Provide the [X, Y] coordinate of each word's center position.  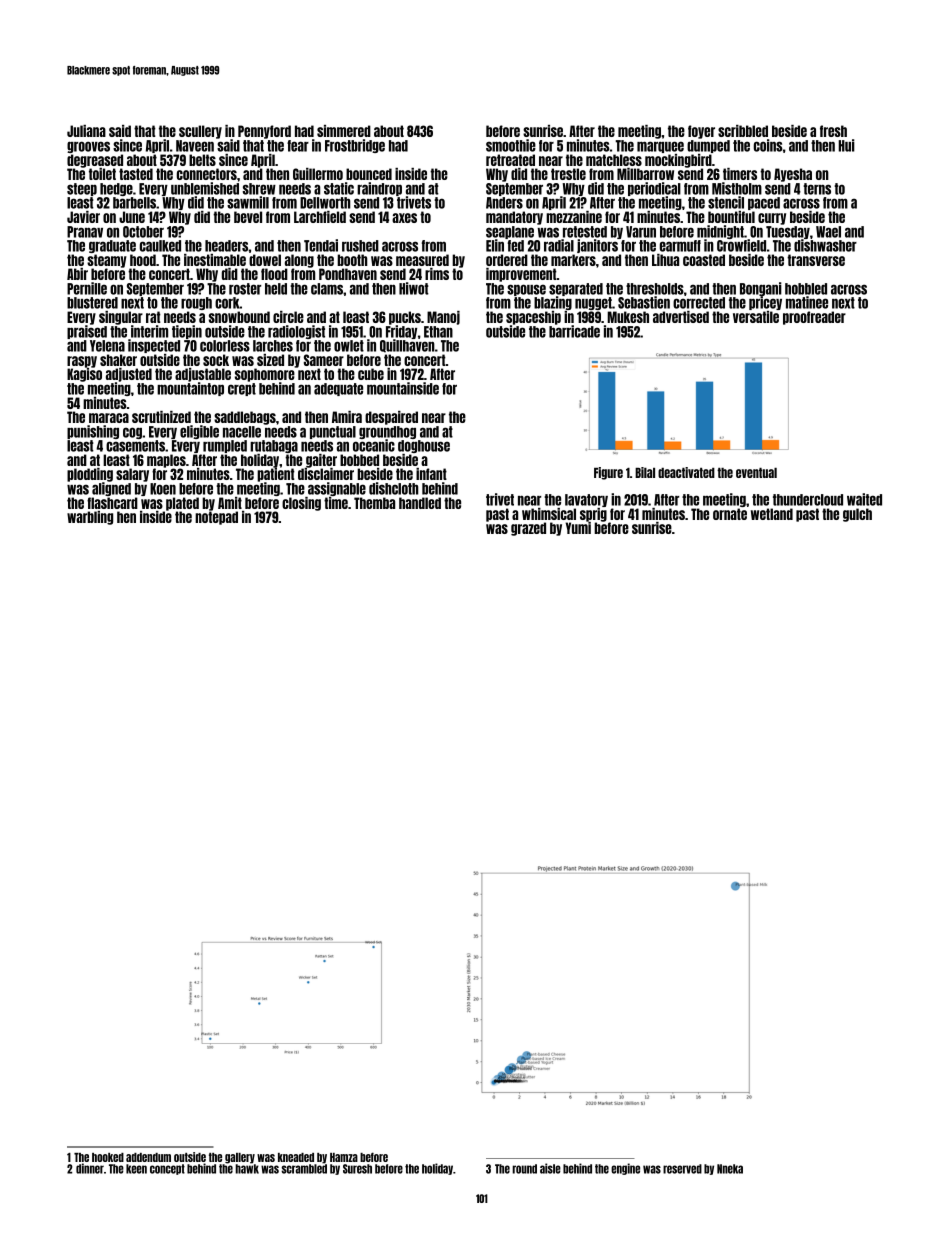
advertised [681, 317]
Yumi [578, 528]
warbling [90, 518]
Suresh [357, 1169]
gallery [240, 1158]
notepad [216, 518]
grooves [88, 147]
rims [437, 274]
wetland [772, 514]
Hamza [344, 1157]
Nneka [730, 1169]
